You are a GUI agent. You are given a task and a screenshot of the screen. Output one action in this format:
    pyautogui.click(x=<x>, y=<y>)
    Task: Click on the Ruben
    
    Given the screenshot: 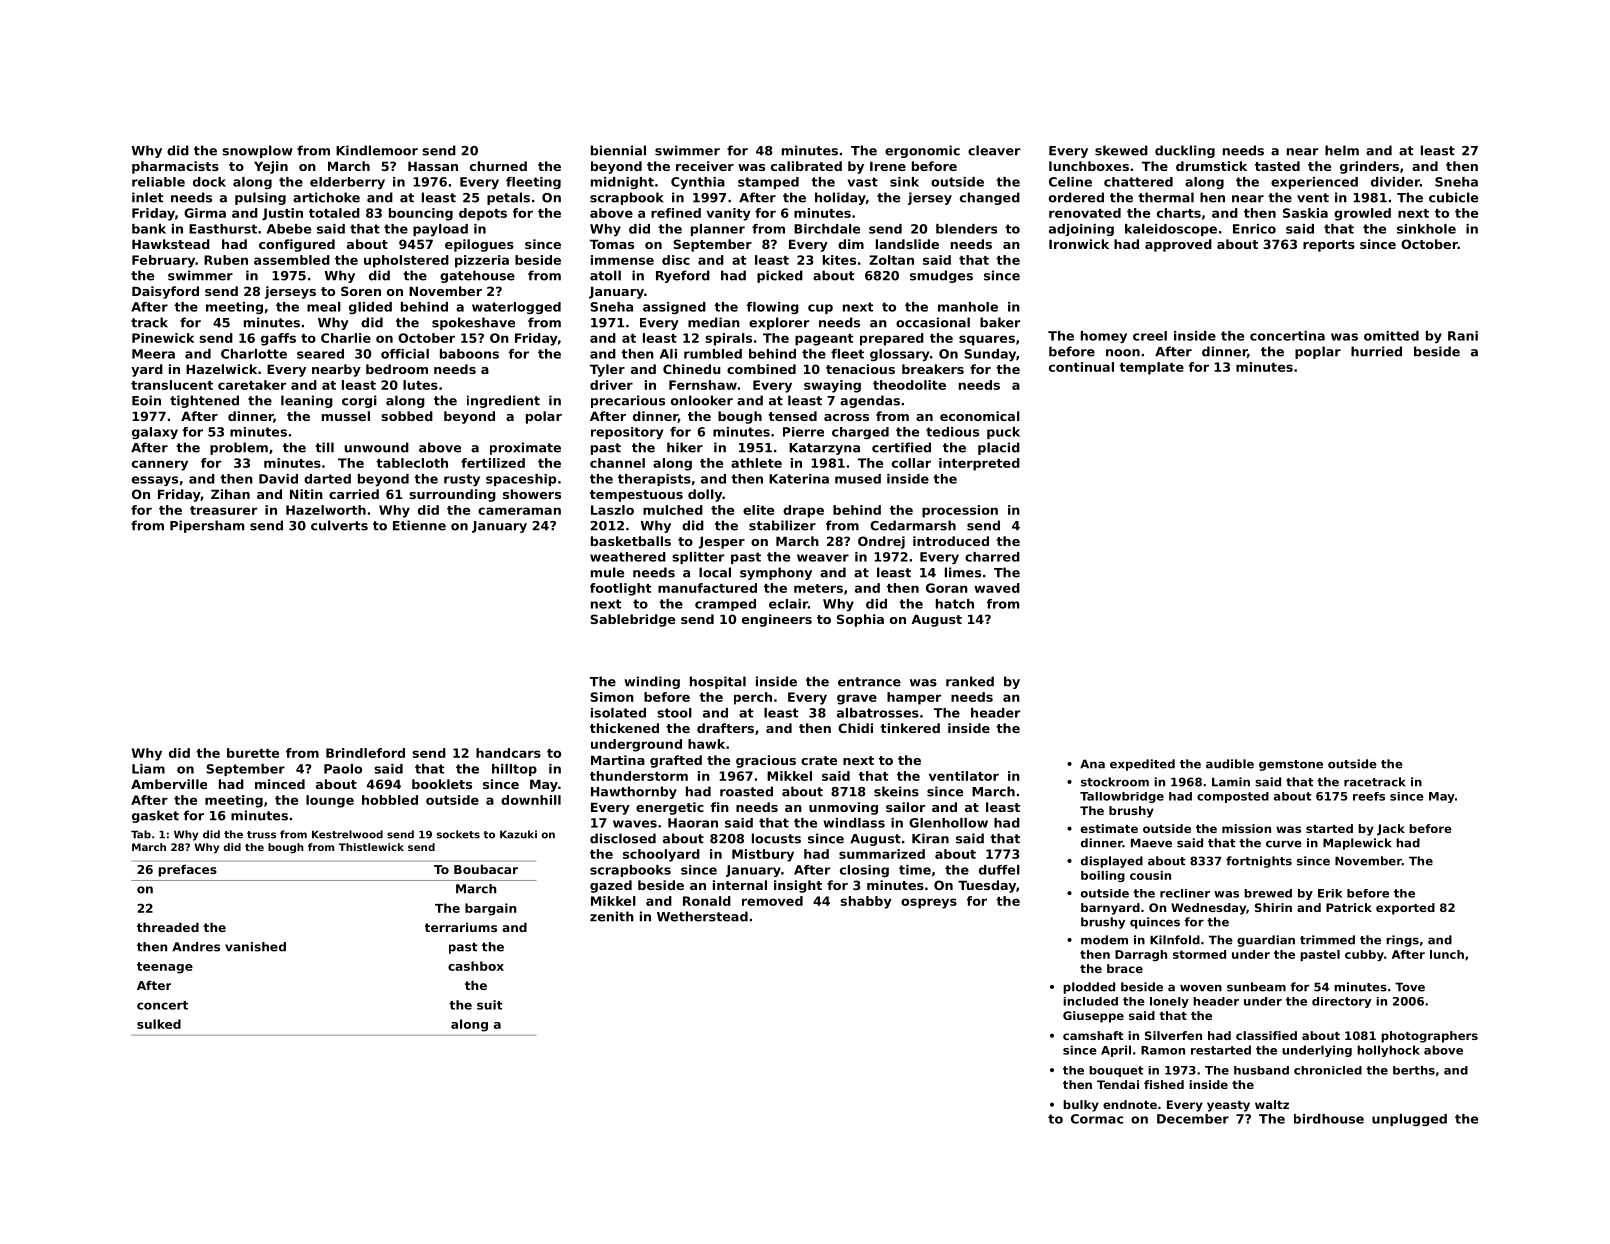 What is the action you would take?
    pyautogui.click(x=226, y=260)
